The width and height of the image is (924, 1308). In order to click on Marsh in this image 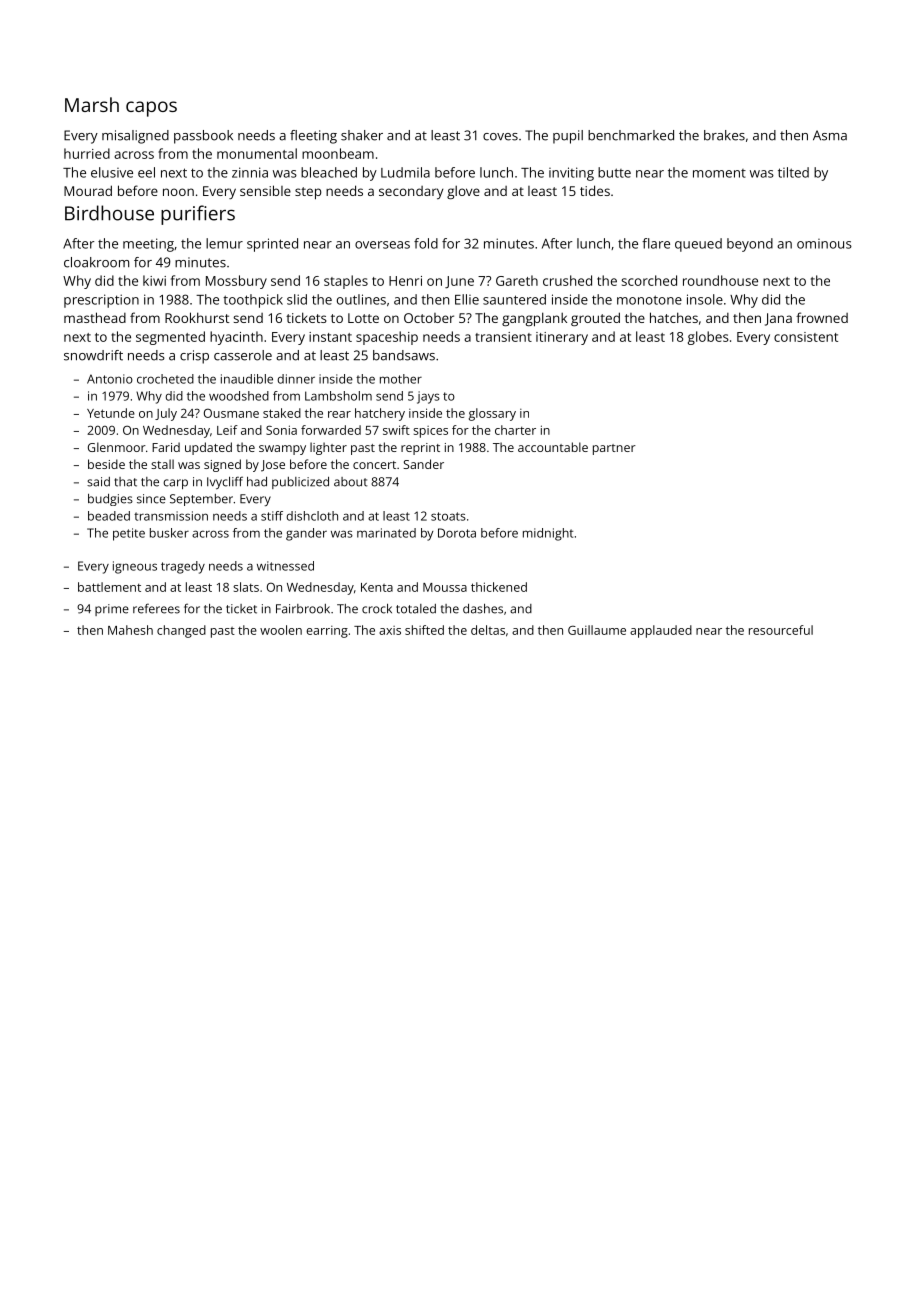, I will do `click(92, 104)`.
